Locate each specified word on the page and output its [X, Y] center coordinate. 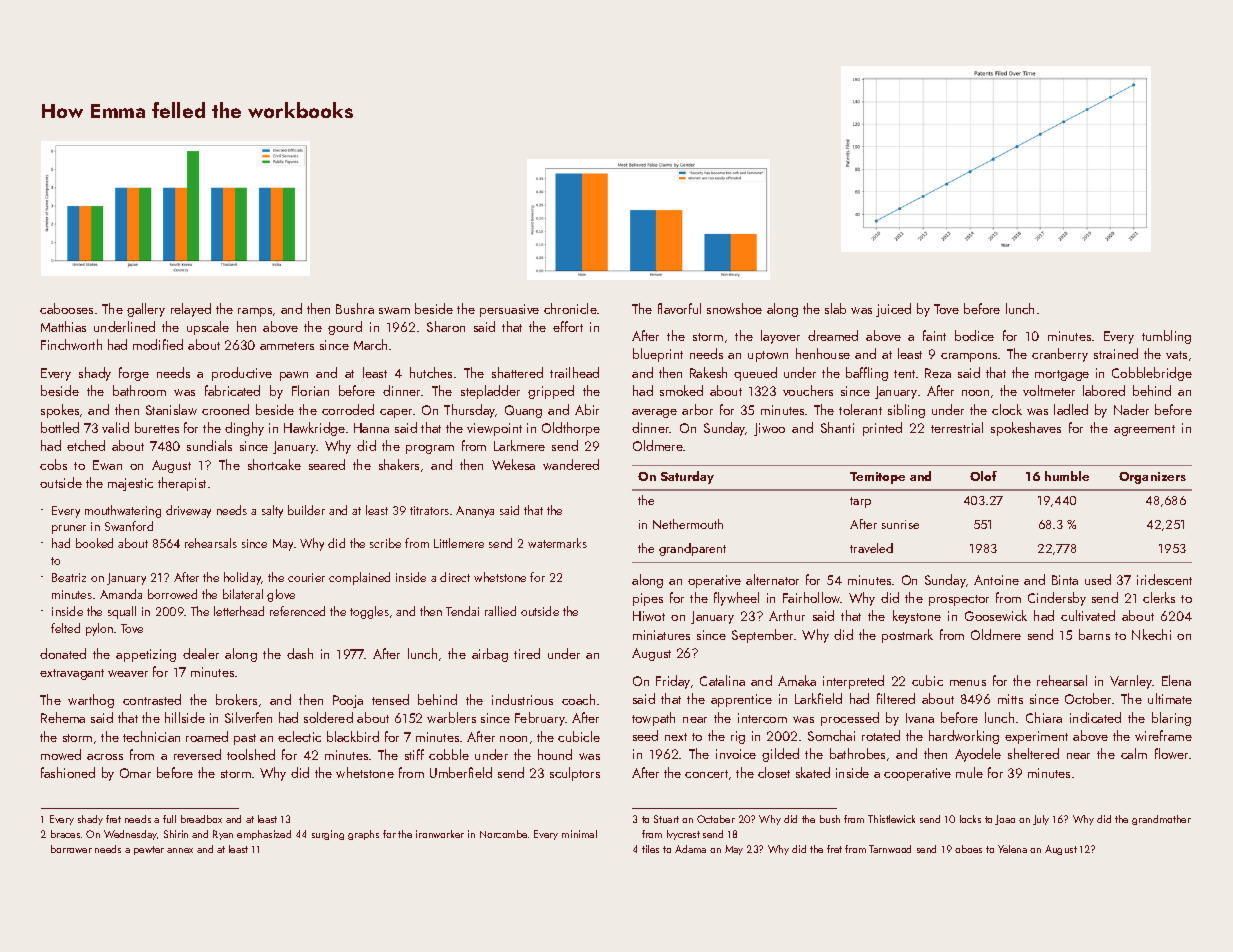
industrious [522, 699]
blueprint [658, 355]
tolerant [860, 409]
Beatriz [69, 577]
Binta [1065, 580]
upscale [208, 328]
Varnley [1131, 682]
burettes [157, 427]
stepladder [490, 392]
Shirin [176, 834]
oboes [968, 849]
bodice [974, 335]
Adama [690, 849]
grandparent [692, 549]
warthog [91, 701]
